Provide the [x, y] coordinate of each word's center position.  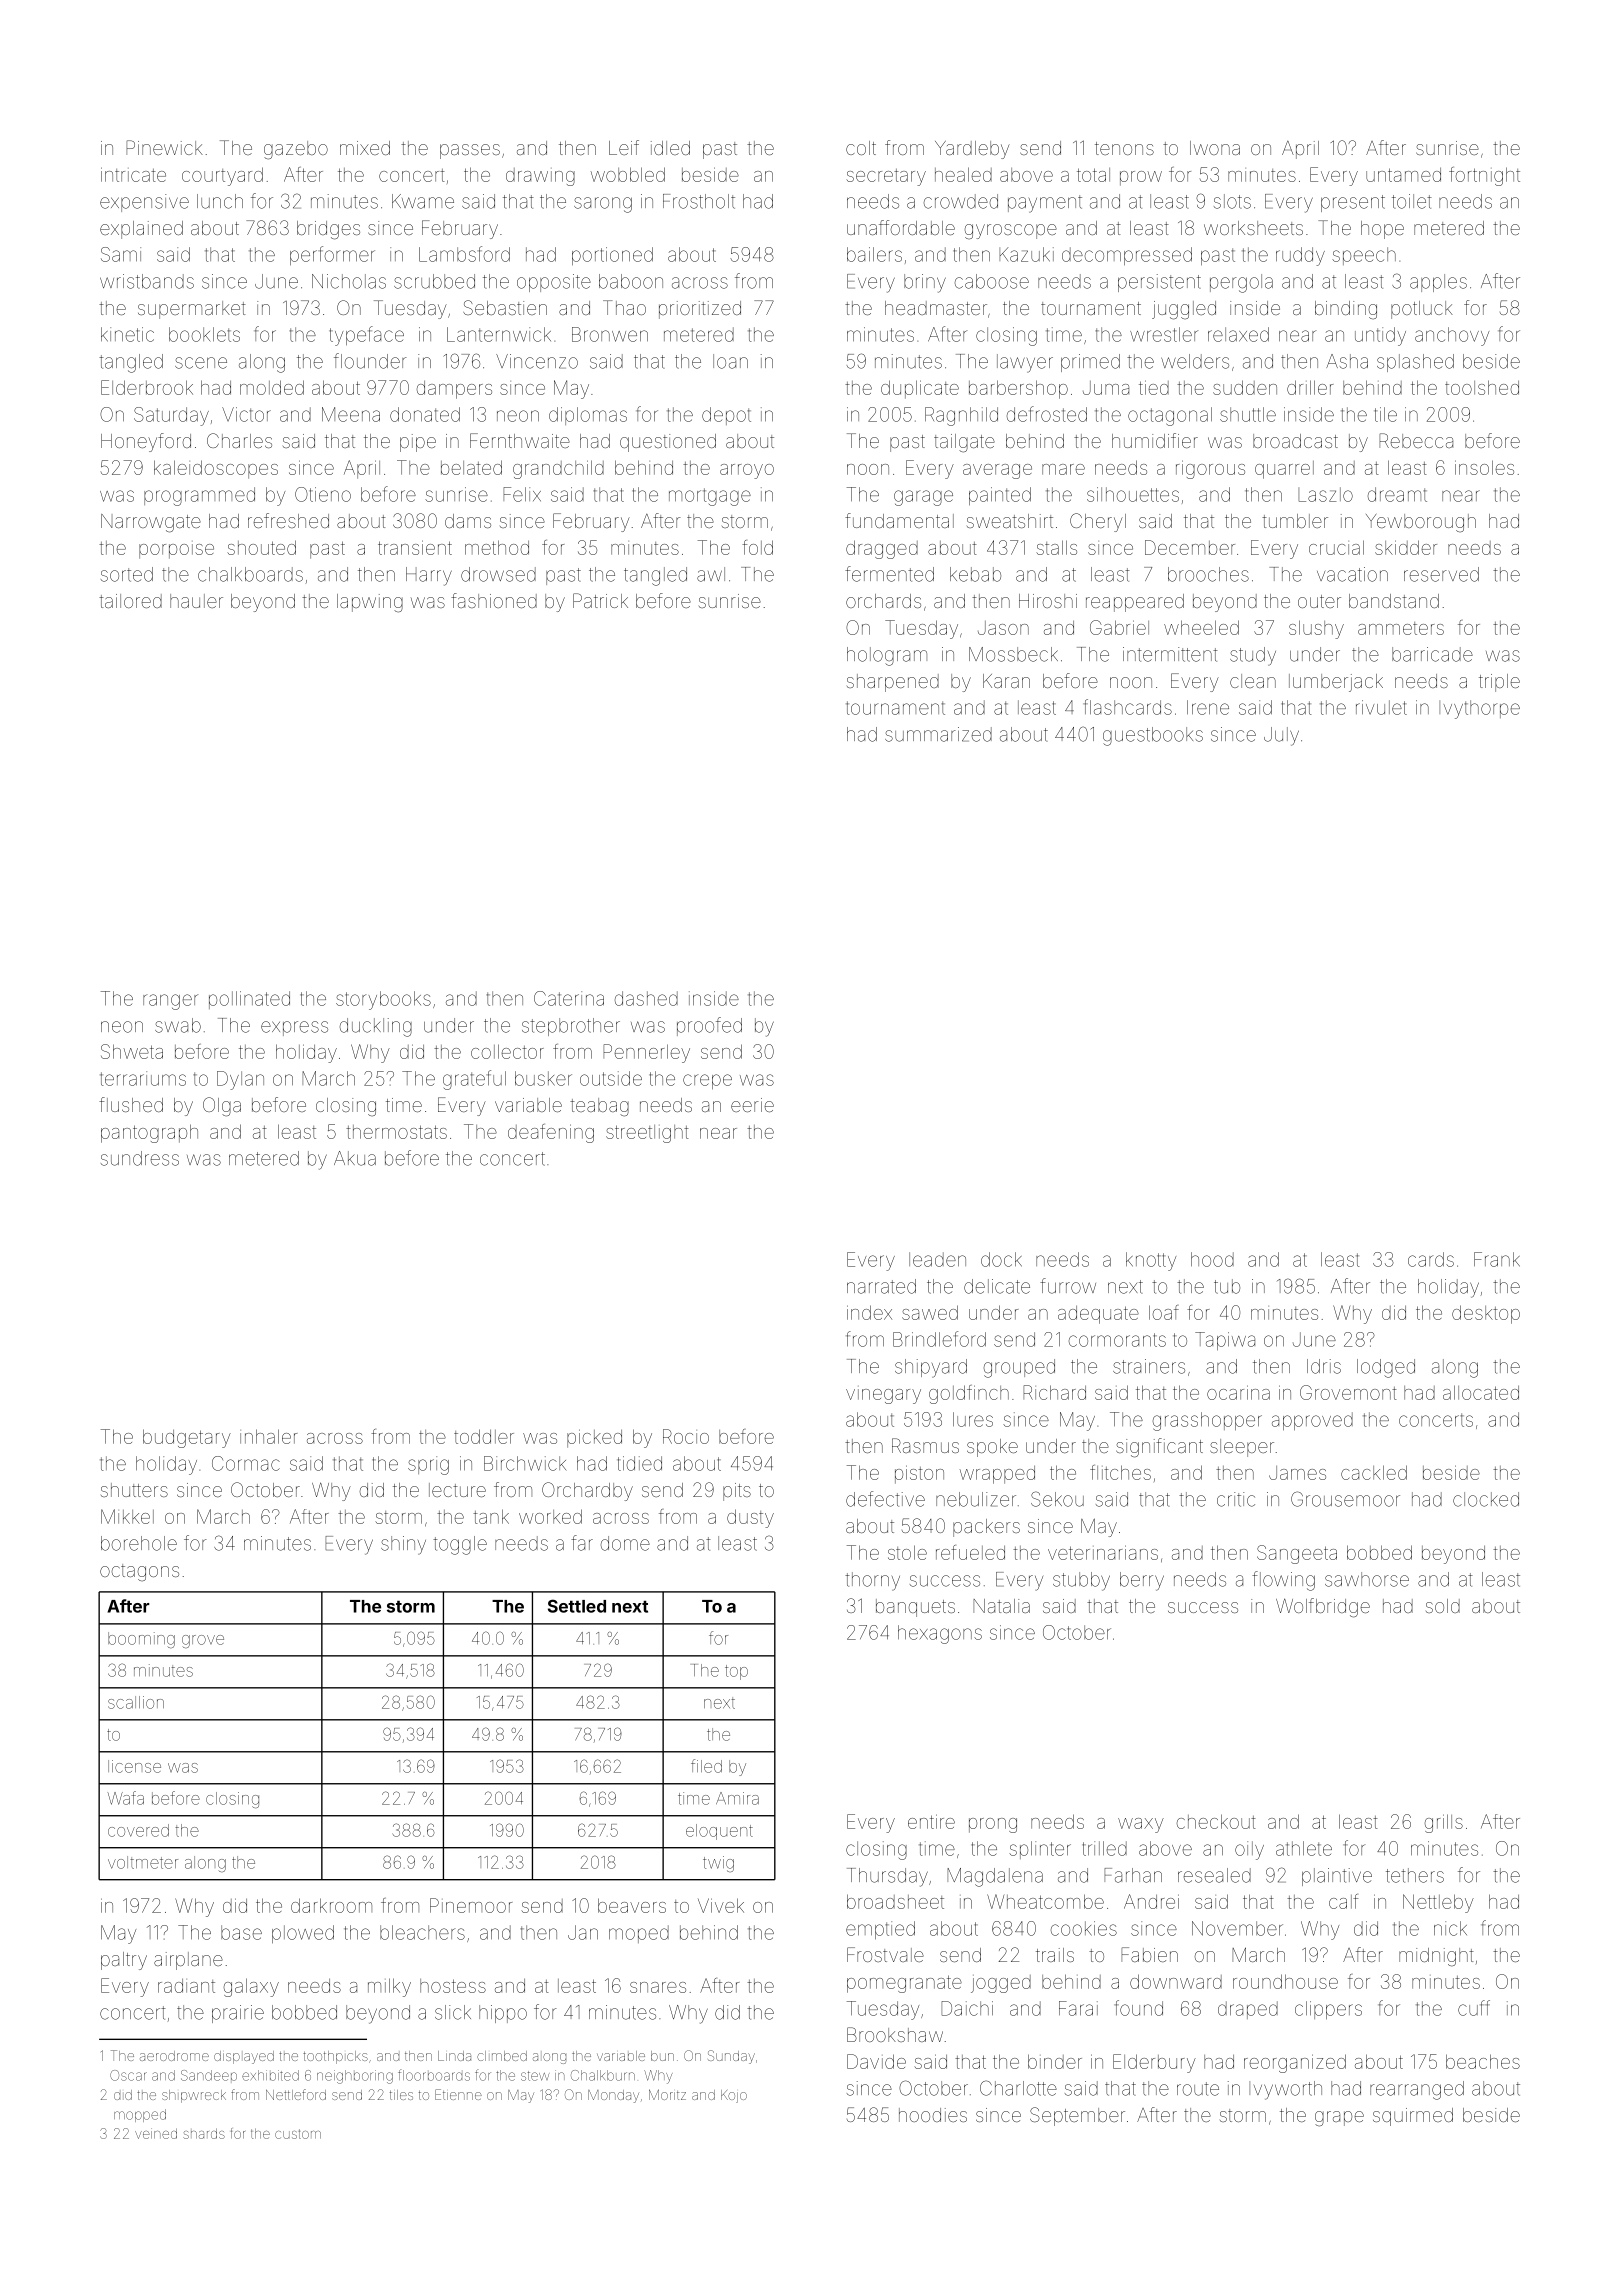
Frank [1497, 1259]
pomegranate [904, 1984]
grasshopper [1207, 1421]
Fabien [1149, 1954]
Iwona [1215, 148]
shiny [403, 1545]
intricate [133, 174]
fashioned [494, 600]
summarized [938, 734]
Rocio [686, 1436]
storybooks [383, 1000]
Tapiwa [1225, 1341]
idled [670, 148]
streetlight [647, 1134]
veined [156, 2133]
